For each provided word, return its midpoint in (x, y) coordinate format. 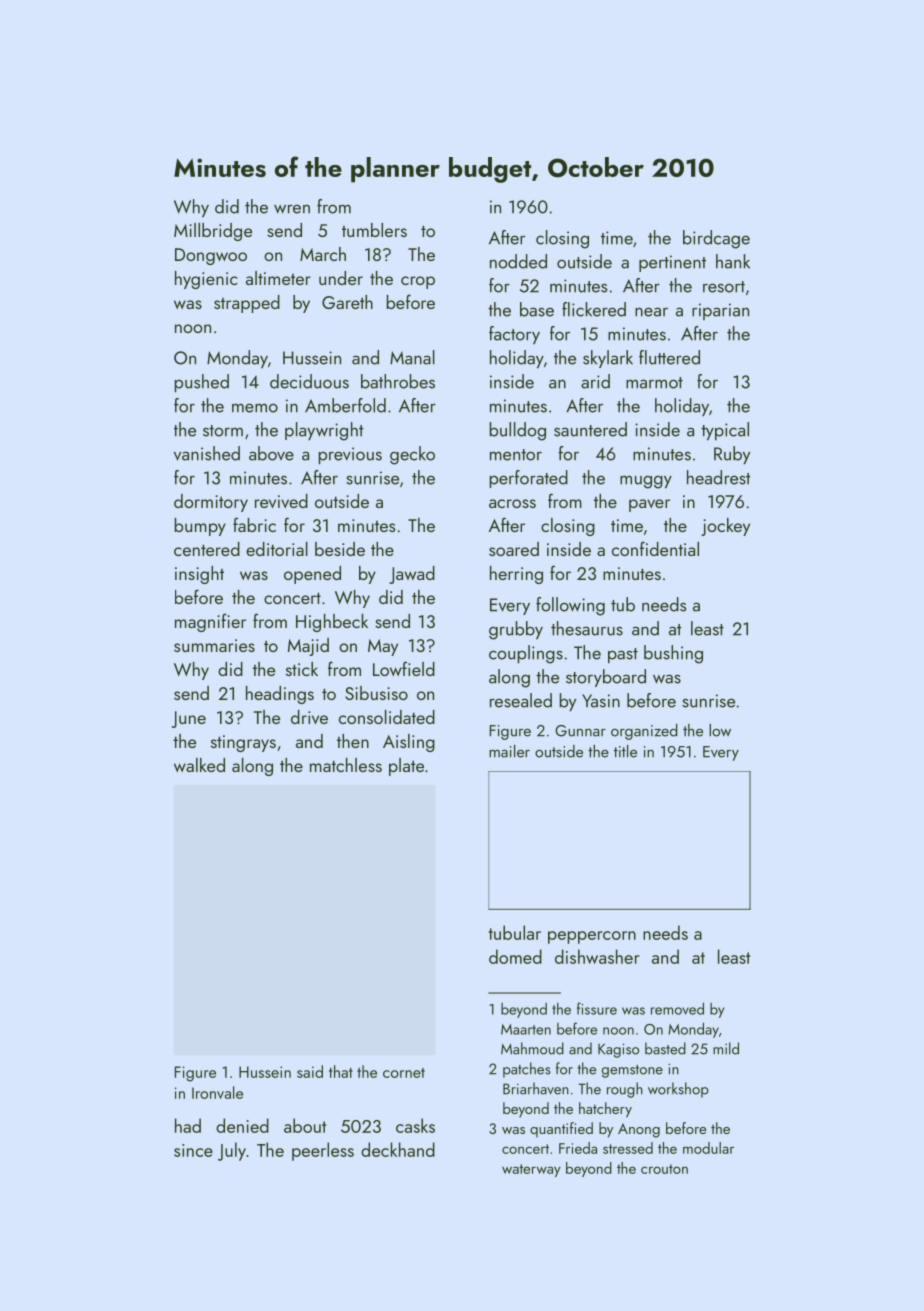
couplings (526, 654)
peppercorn (592, 937)
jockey (725, 527)
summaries (214, 645)
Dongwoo (211, 256)
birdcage (716, 239)
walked (199, 765)
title (625, 751)
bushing (673, 654)
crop (418, 282)
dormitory (211, 503)
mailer (509, 751)
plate (406, 767)
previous (350, 455)
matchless (346, 765)
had (188, 1125)
